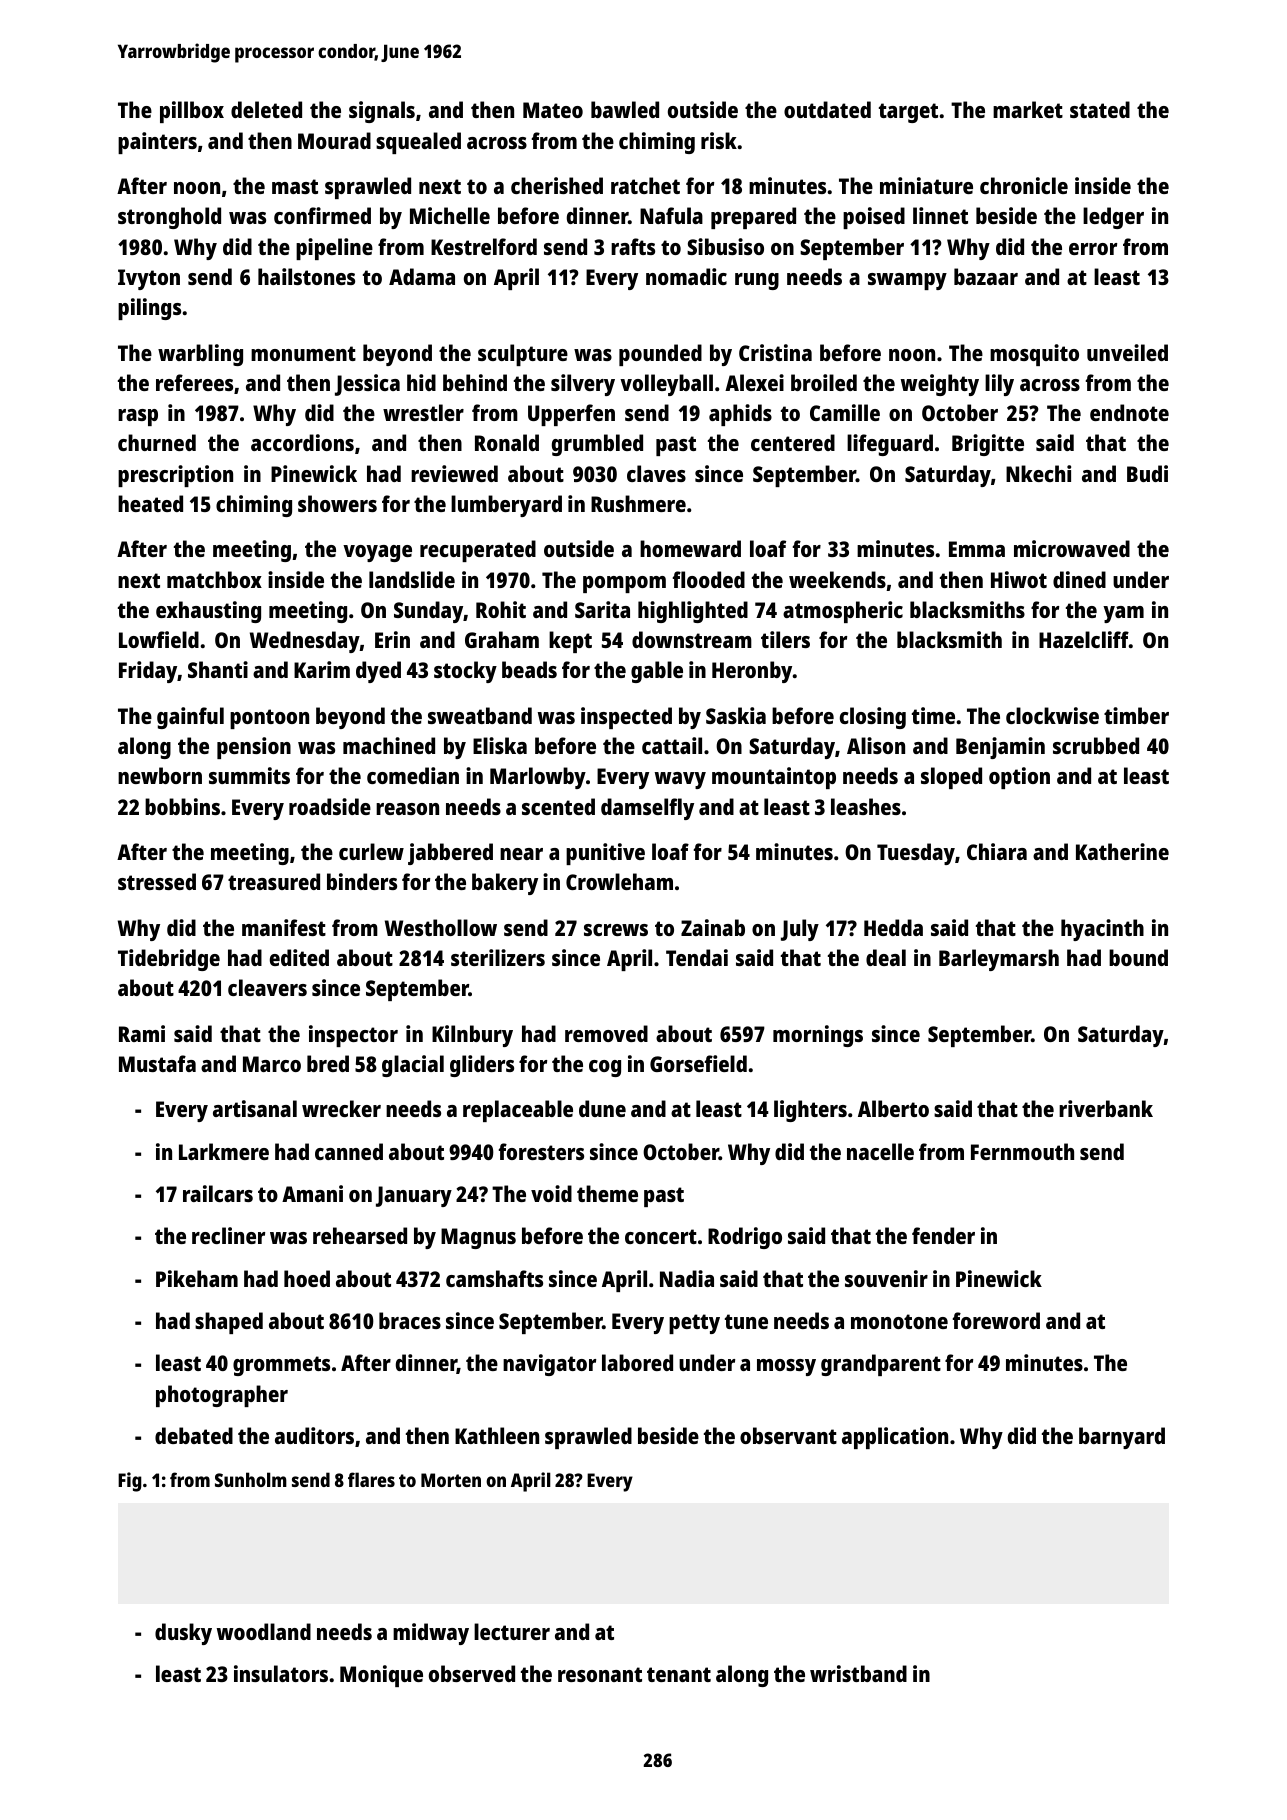 The image size is (1287, 1820). I want to click on wristband, so click(858, 1673).
